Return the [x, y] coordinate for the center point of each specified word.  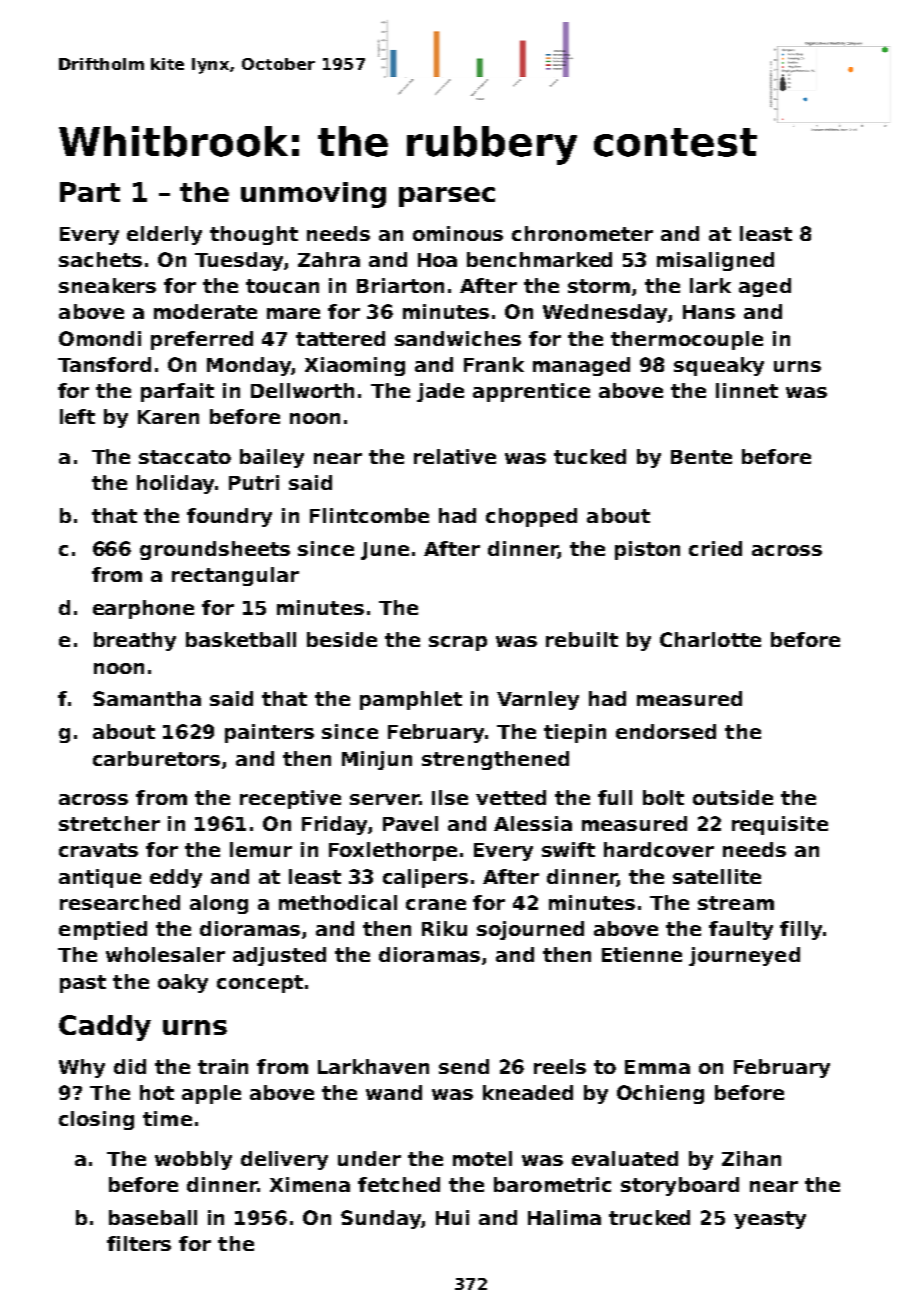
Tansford [104, 364]
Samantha [147, 698]
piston [647, 550]
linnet [747, 390]
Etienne [642, 954]
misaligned [715, 261]
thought [254, 235]
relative [455, 456]
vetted [511, 797]
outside [733, 797]
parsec [447, 197]
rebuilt [582, 639]
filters [139, 1243]
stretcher [109, 823]
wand [394, 1092]
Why [82, 1068]
